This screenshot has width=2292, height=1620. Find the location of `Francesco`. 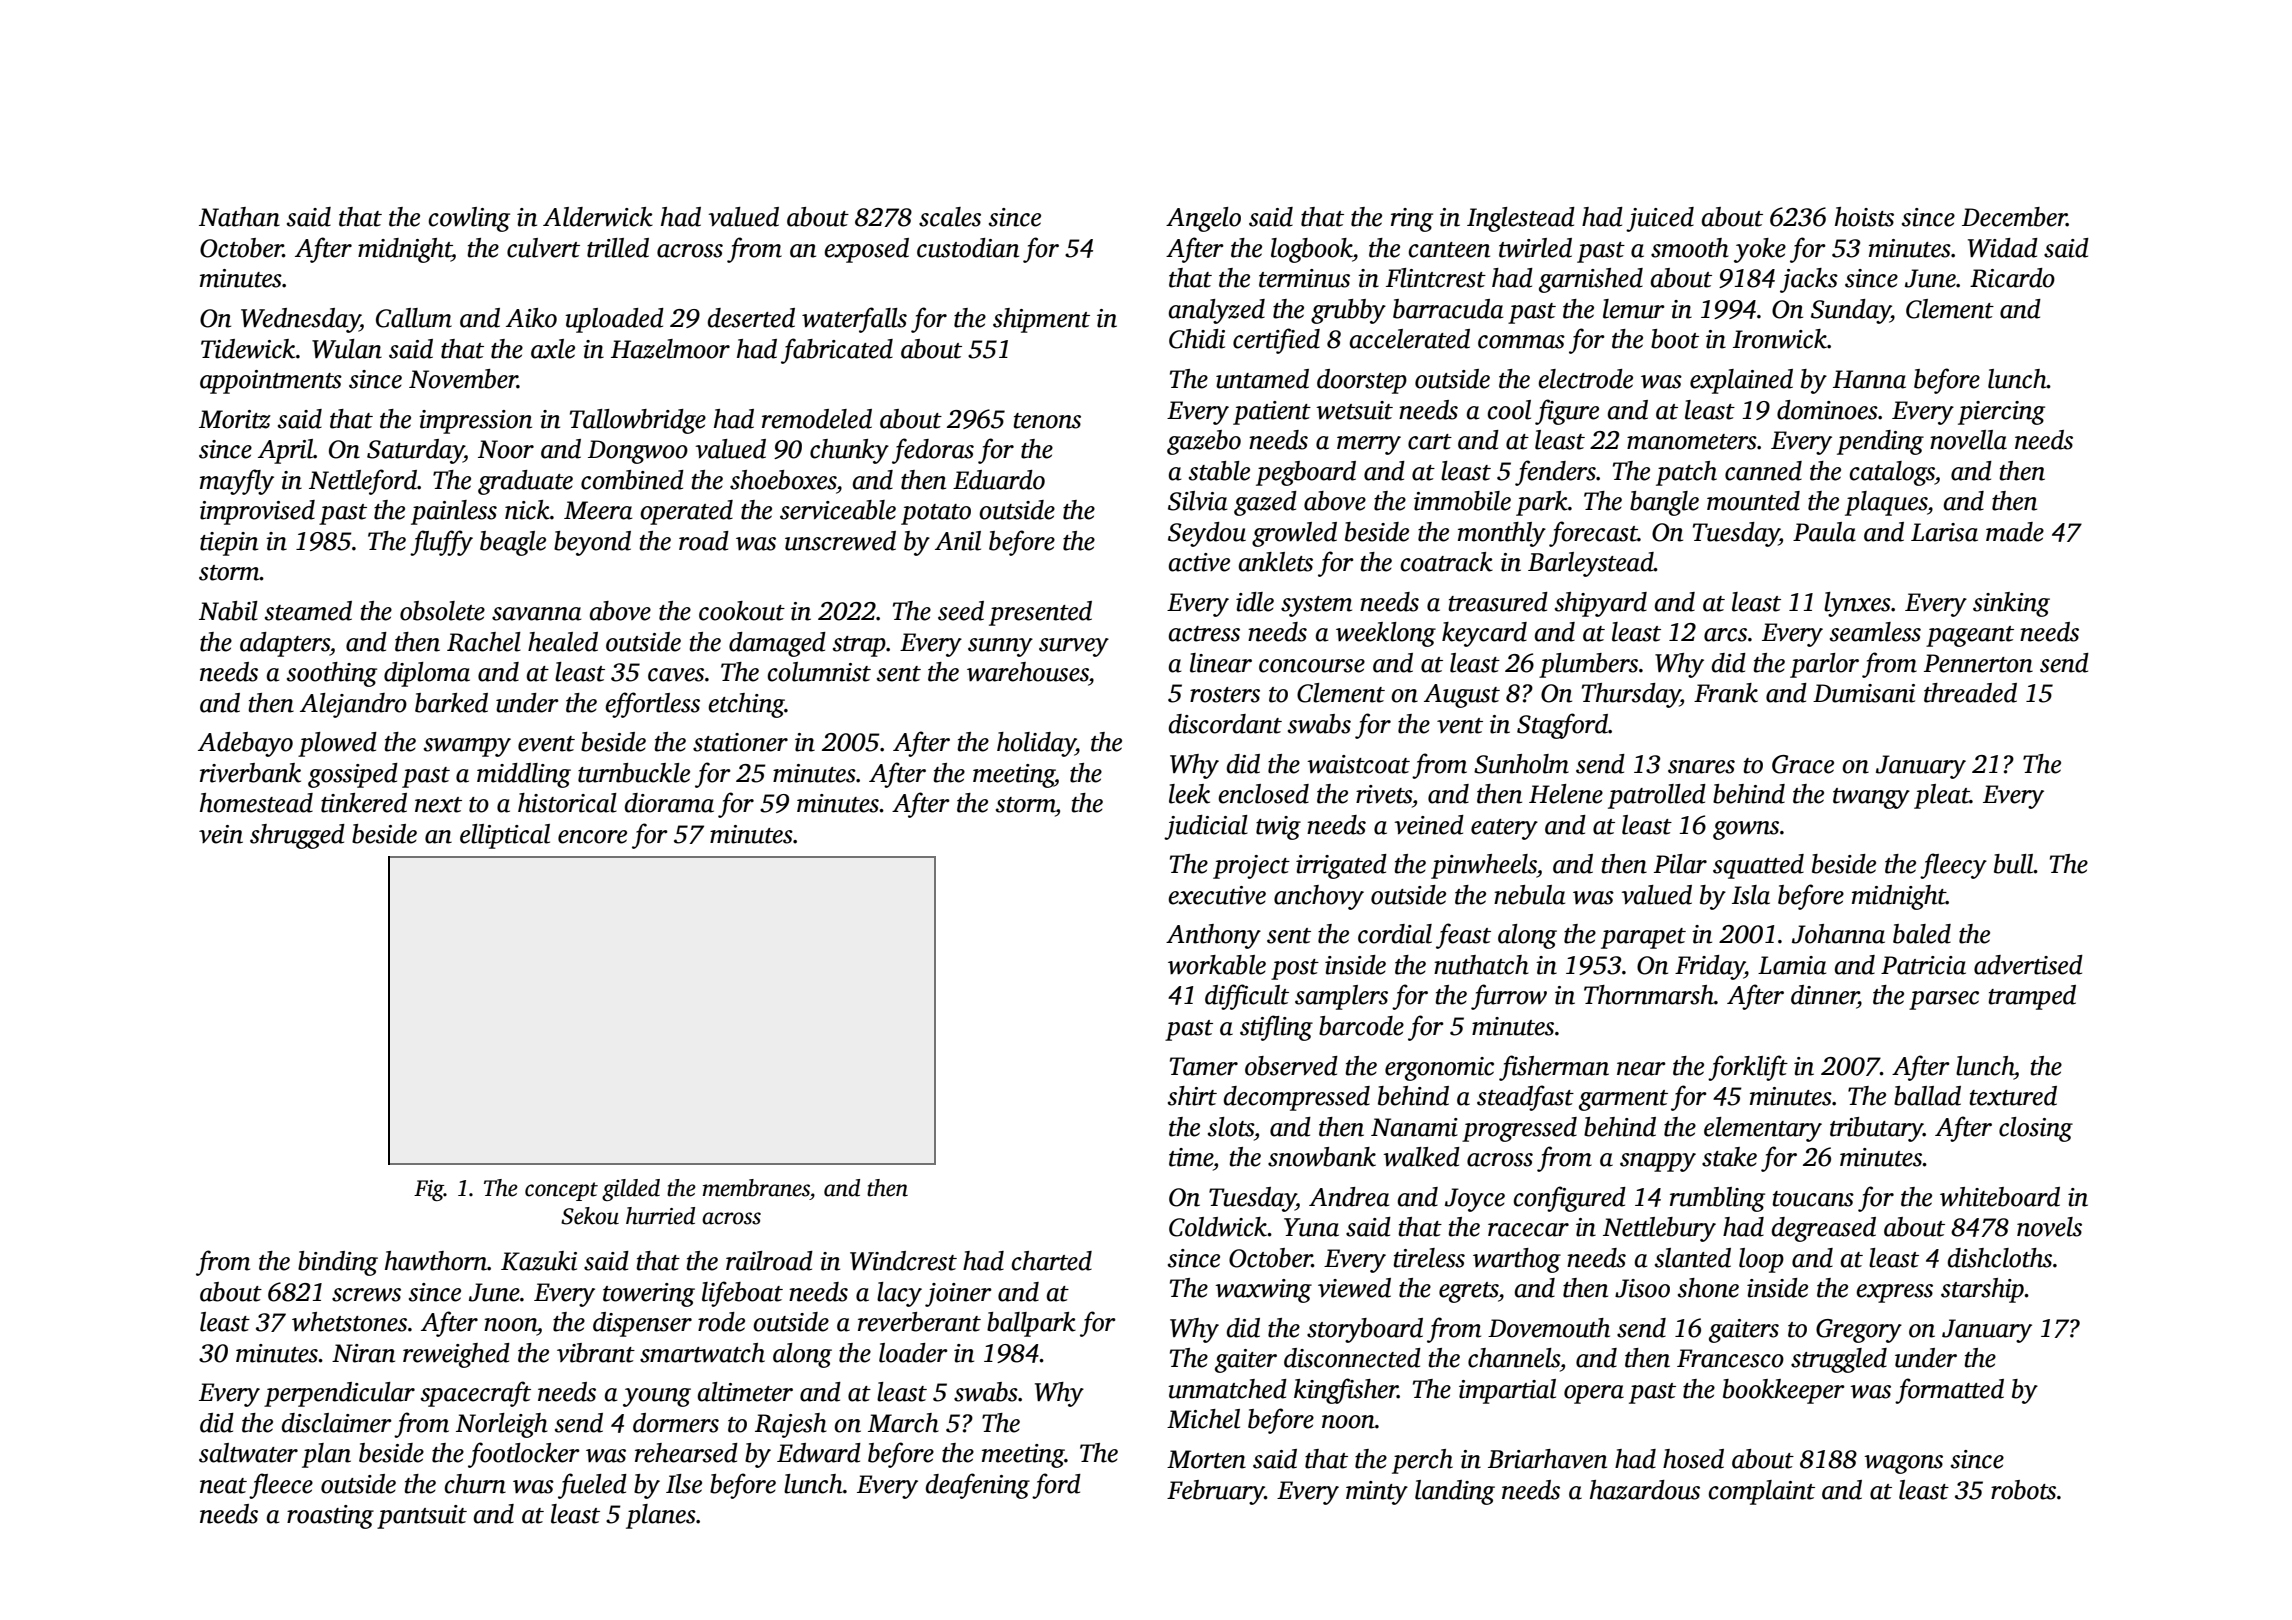

Francesco is located at coordinates (1730, 1358).
